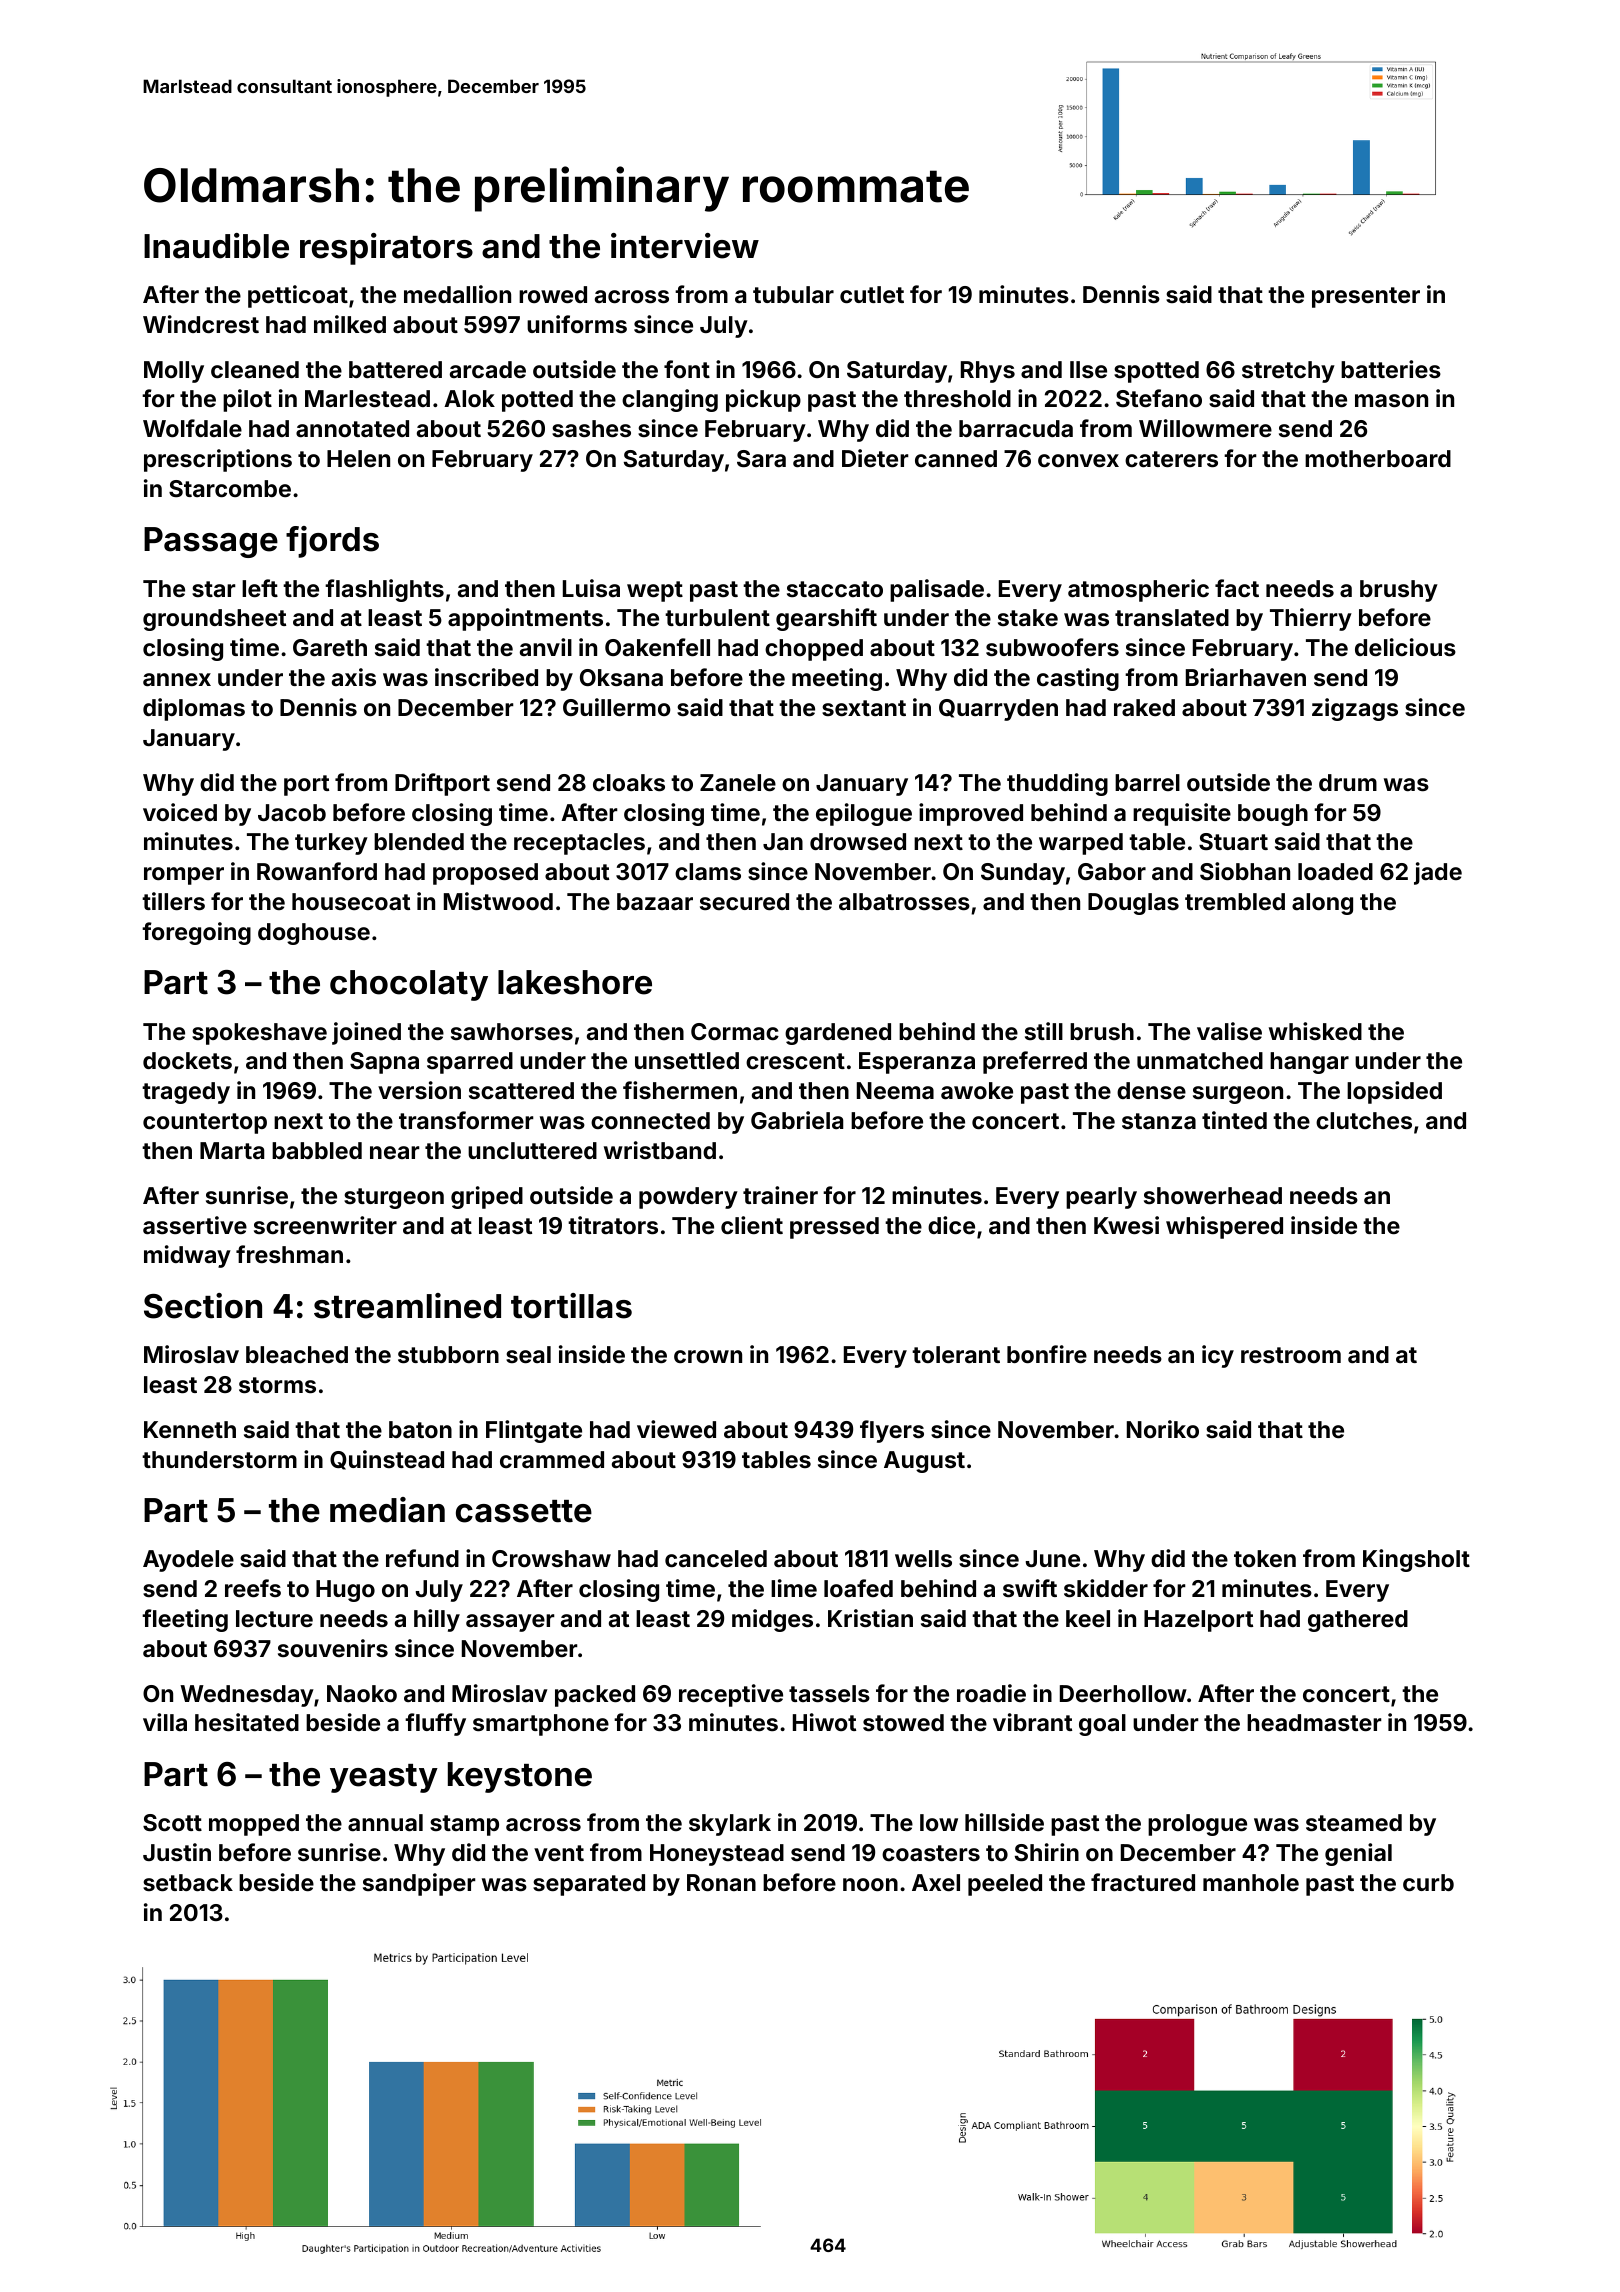 The image size is (1620, 2292). I want to click on Axel, so click(936, 1882).
